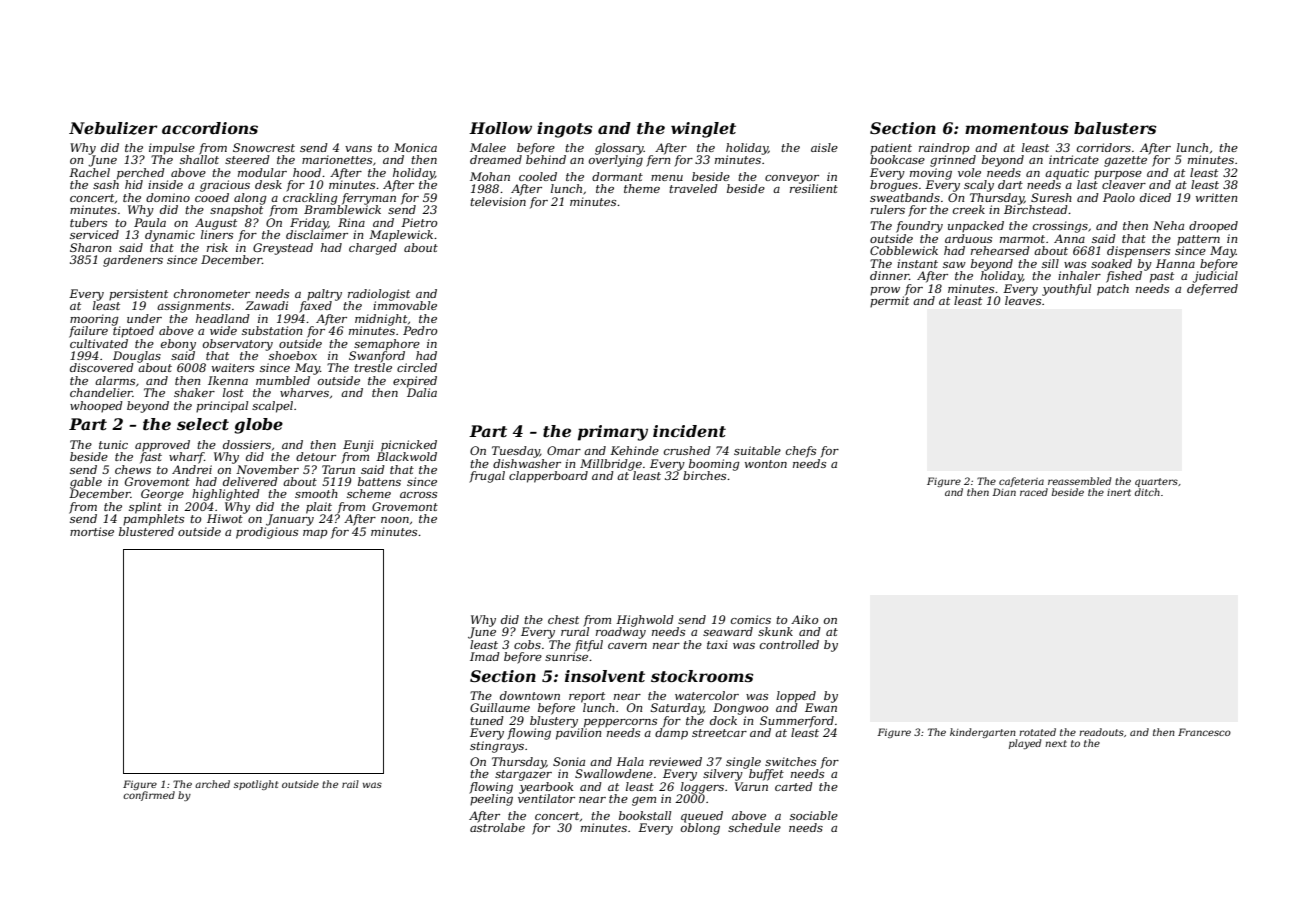  I want to click on ditch, so click(1147, 492).
